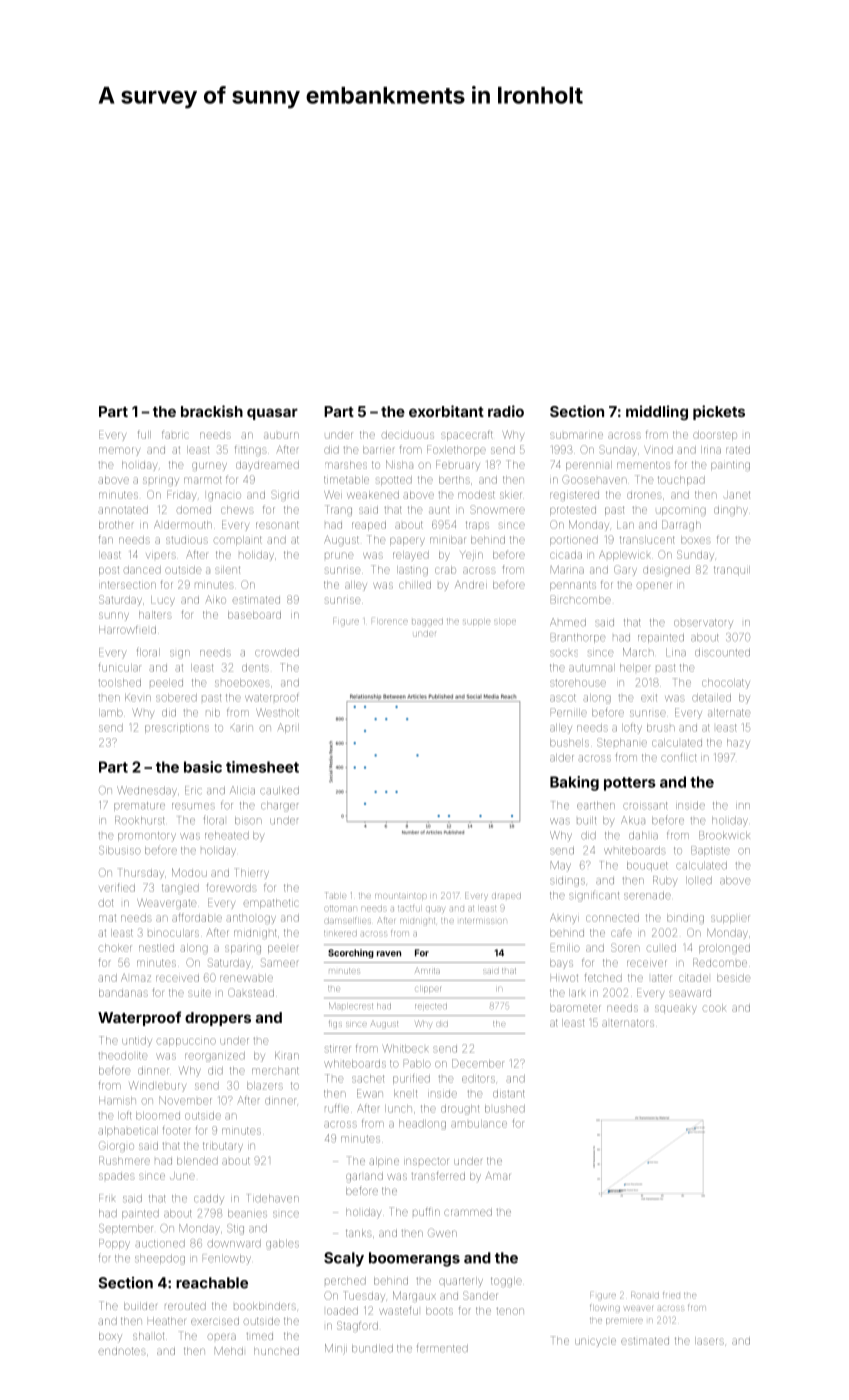  I want to click on prescriptions, so click(177, 728).
